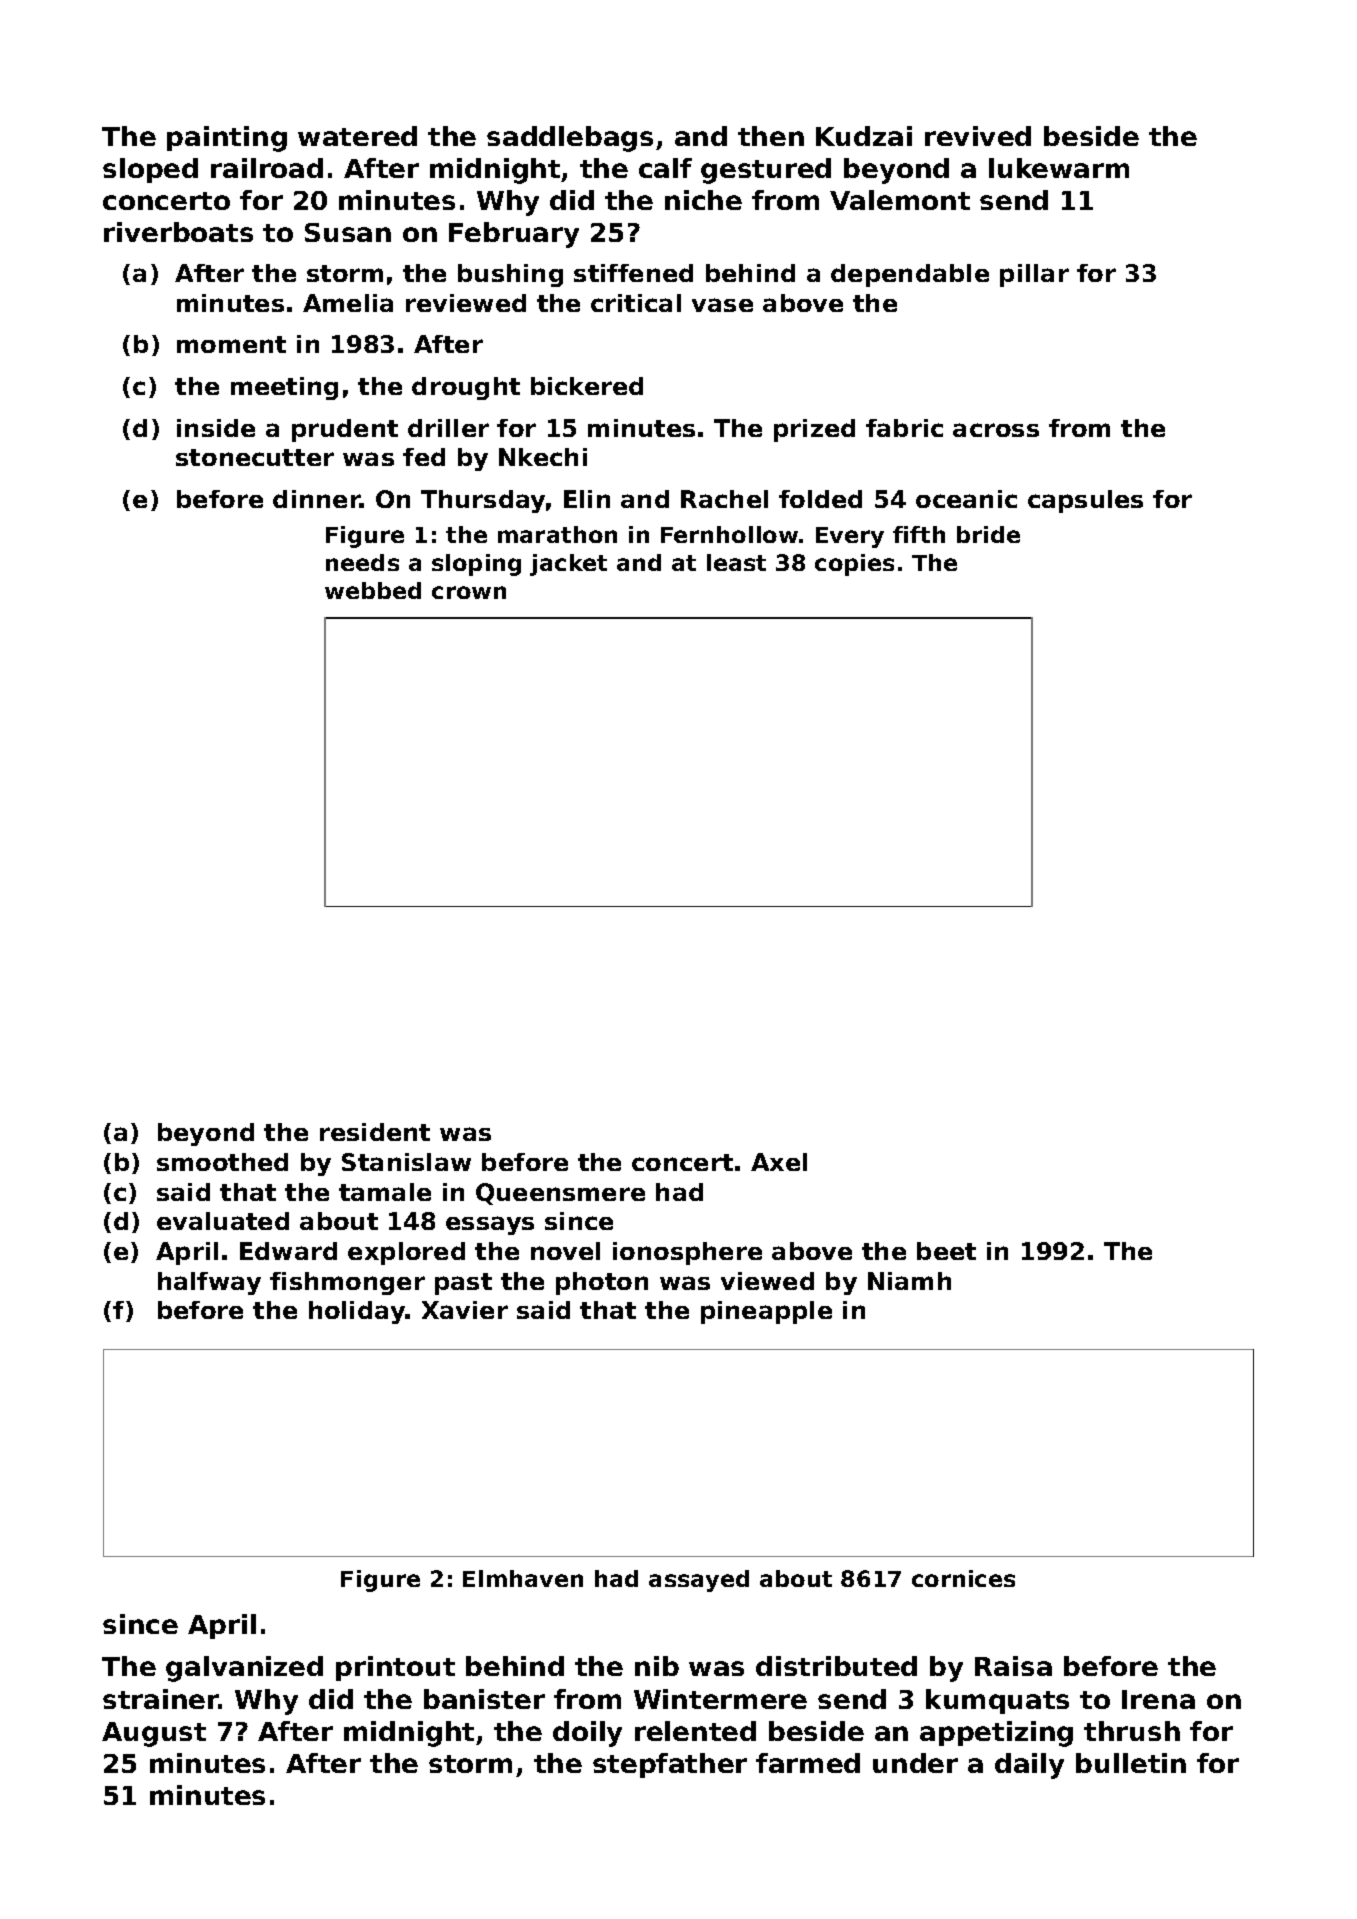 The image size is (1357, 1919). Describe the element at coordinates (1059, 168) in the image. I see `lukewarm` at that location.
